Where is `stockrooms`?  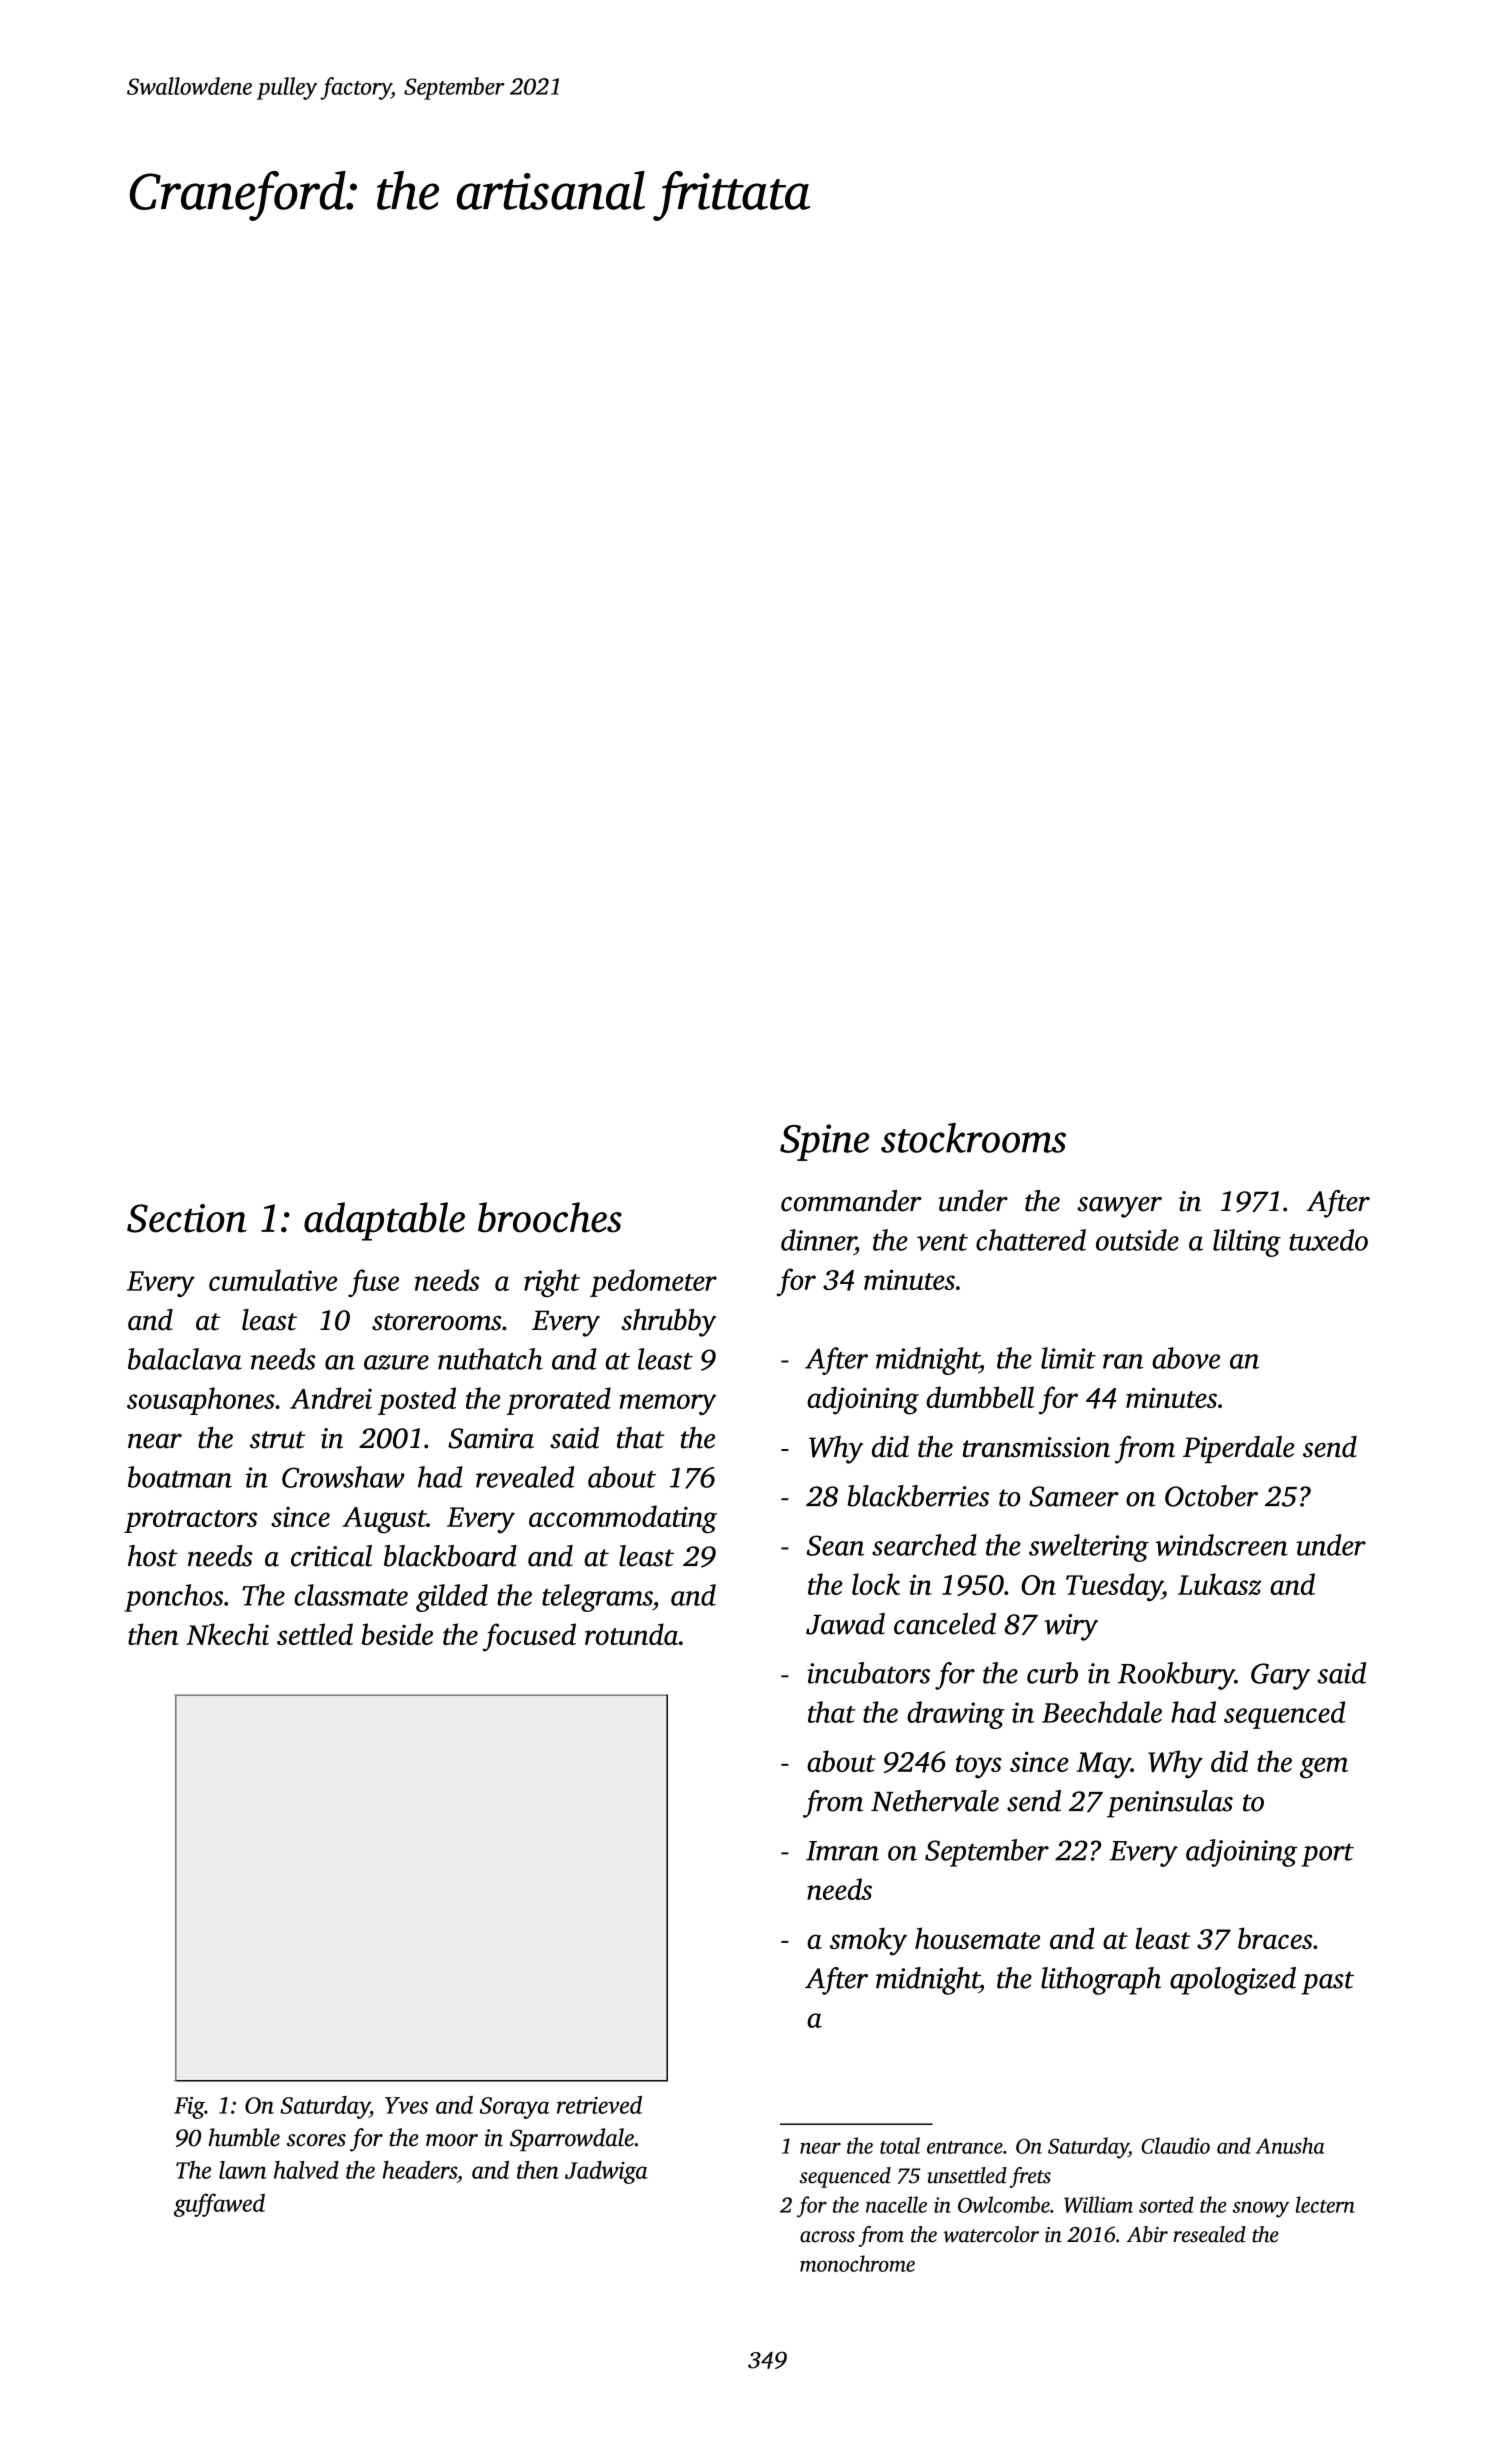
stockrooms is located at coordinates (973, 1138).
